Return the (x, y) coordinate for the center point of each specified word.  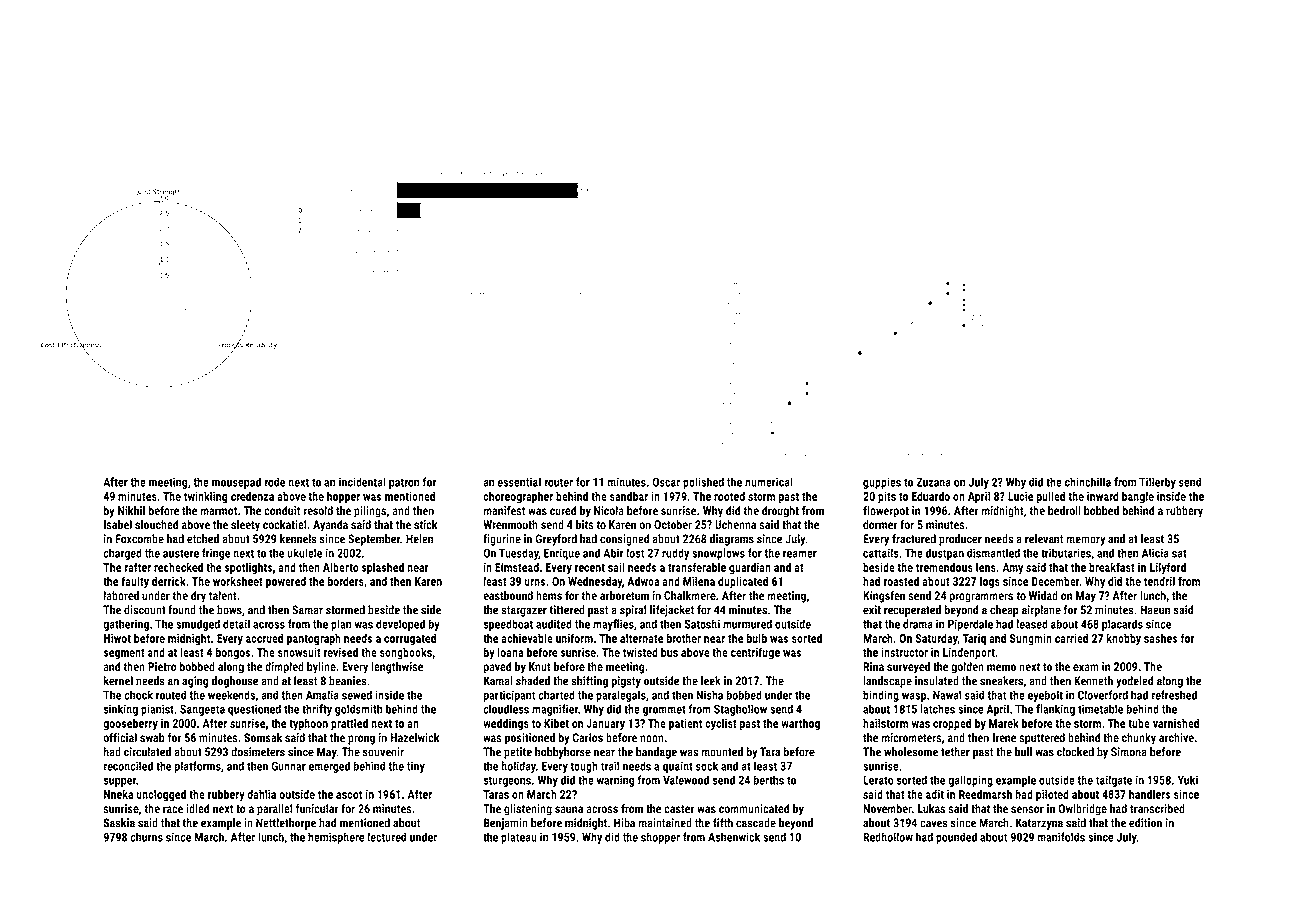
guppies (882, 483)
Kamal (498, 681)
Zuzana (933, 482)
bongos (232, 653)
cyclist (721, 724)
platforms (197, 767)
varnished (1176, 723)
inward (1103, 496)
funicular (317, 808)
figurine (502, 540)
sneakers (1001, 681)
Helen (419, 539)
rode (274, 482)
